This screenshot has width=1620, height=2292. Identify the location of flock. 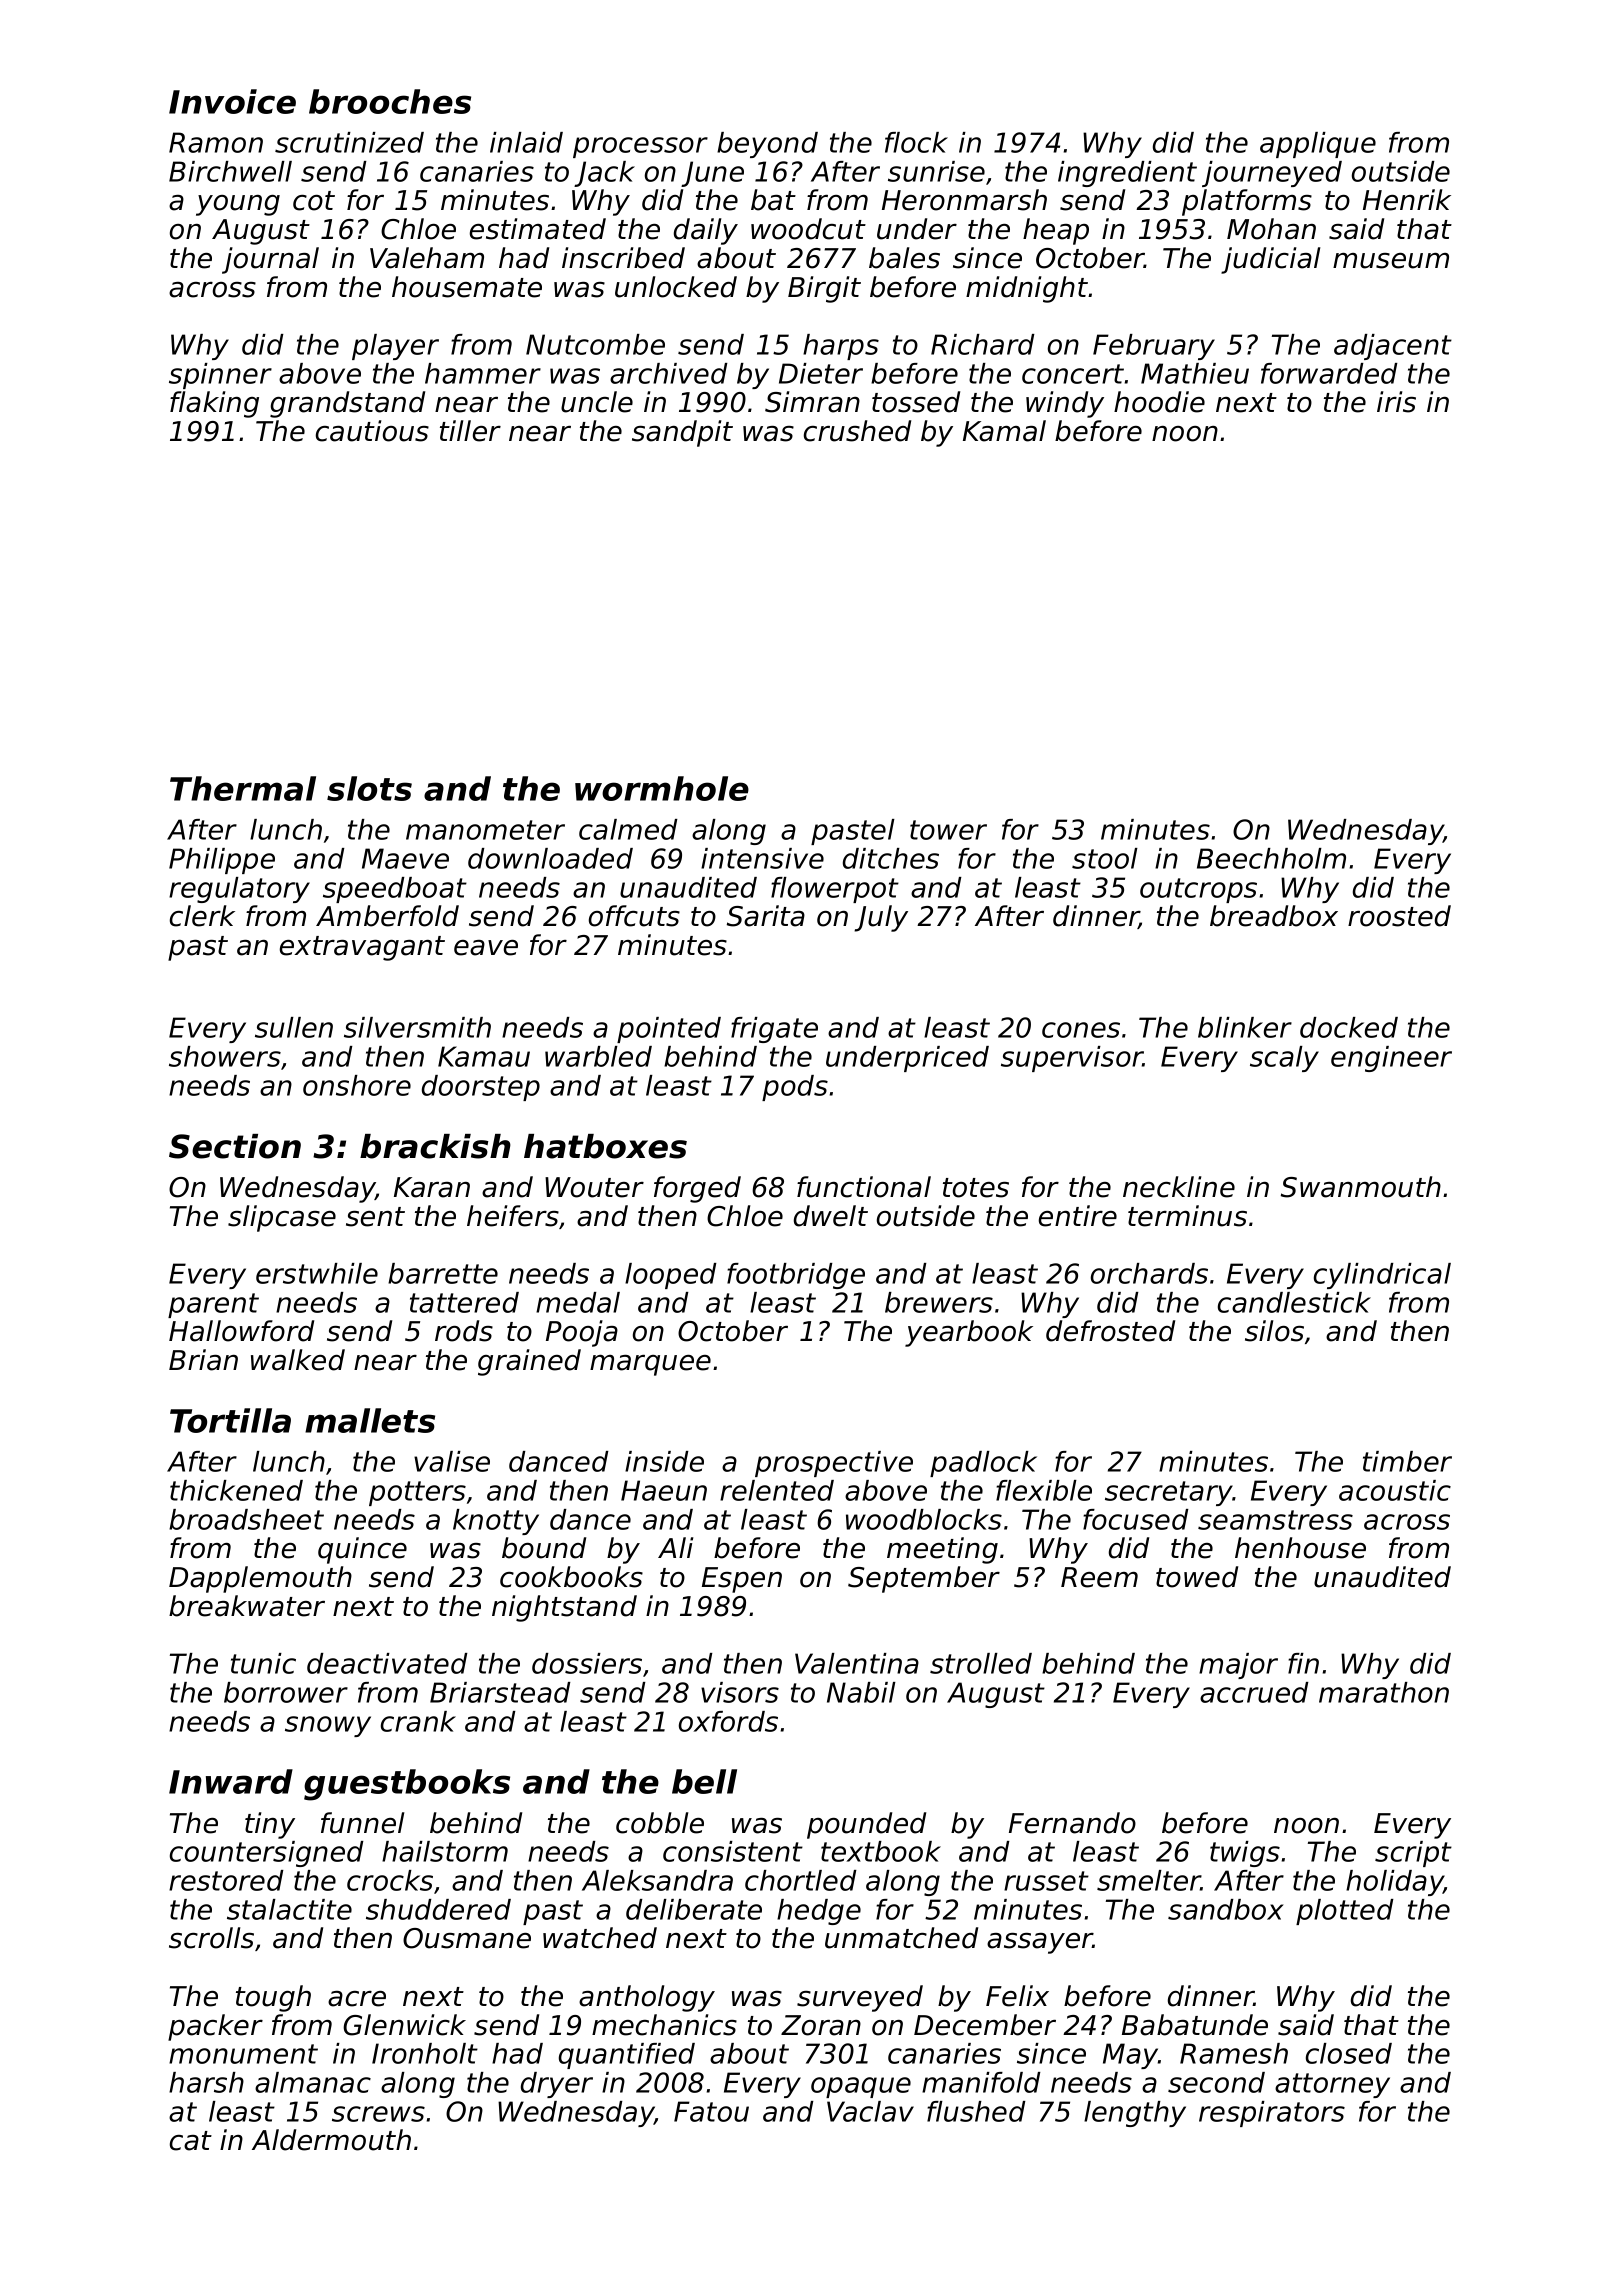
(916, 142).
